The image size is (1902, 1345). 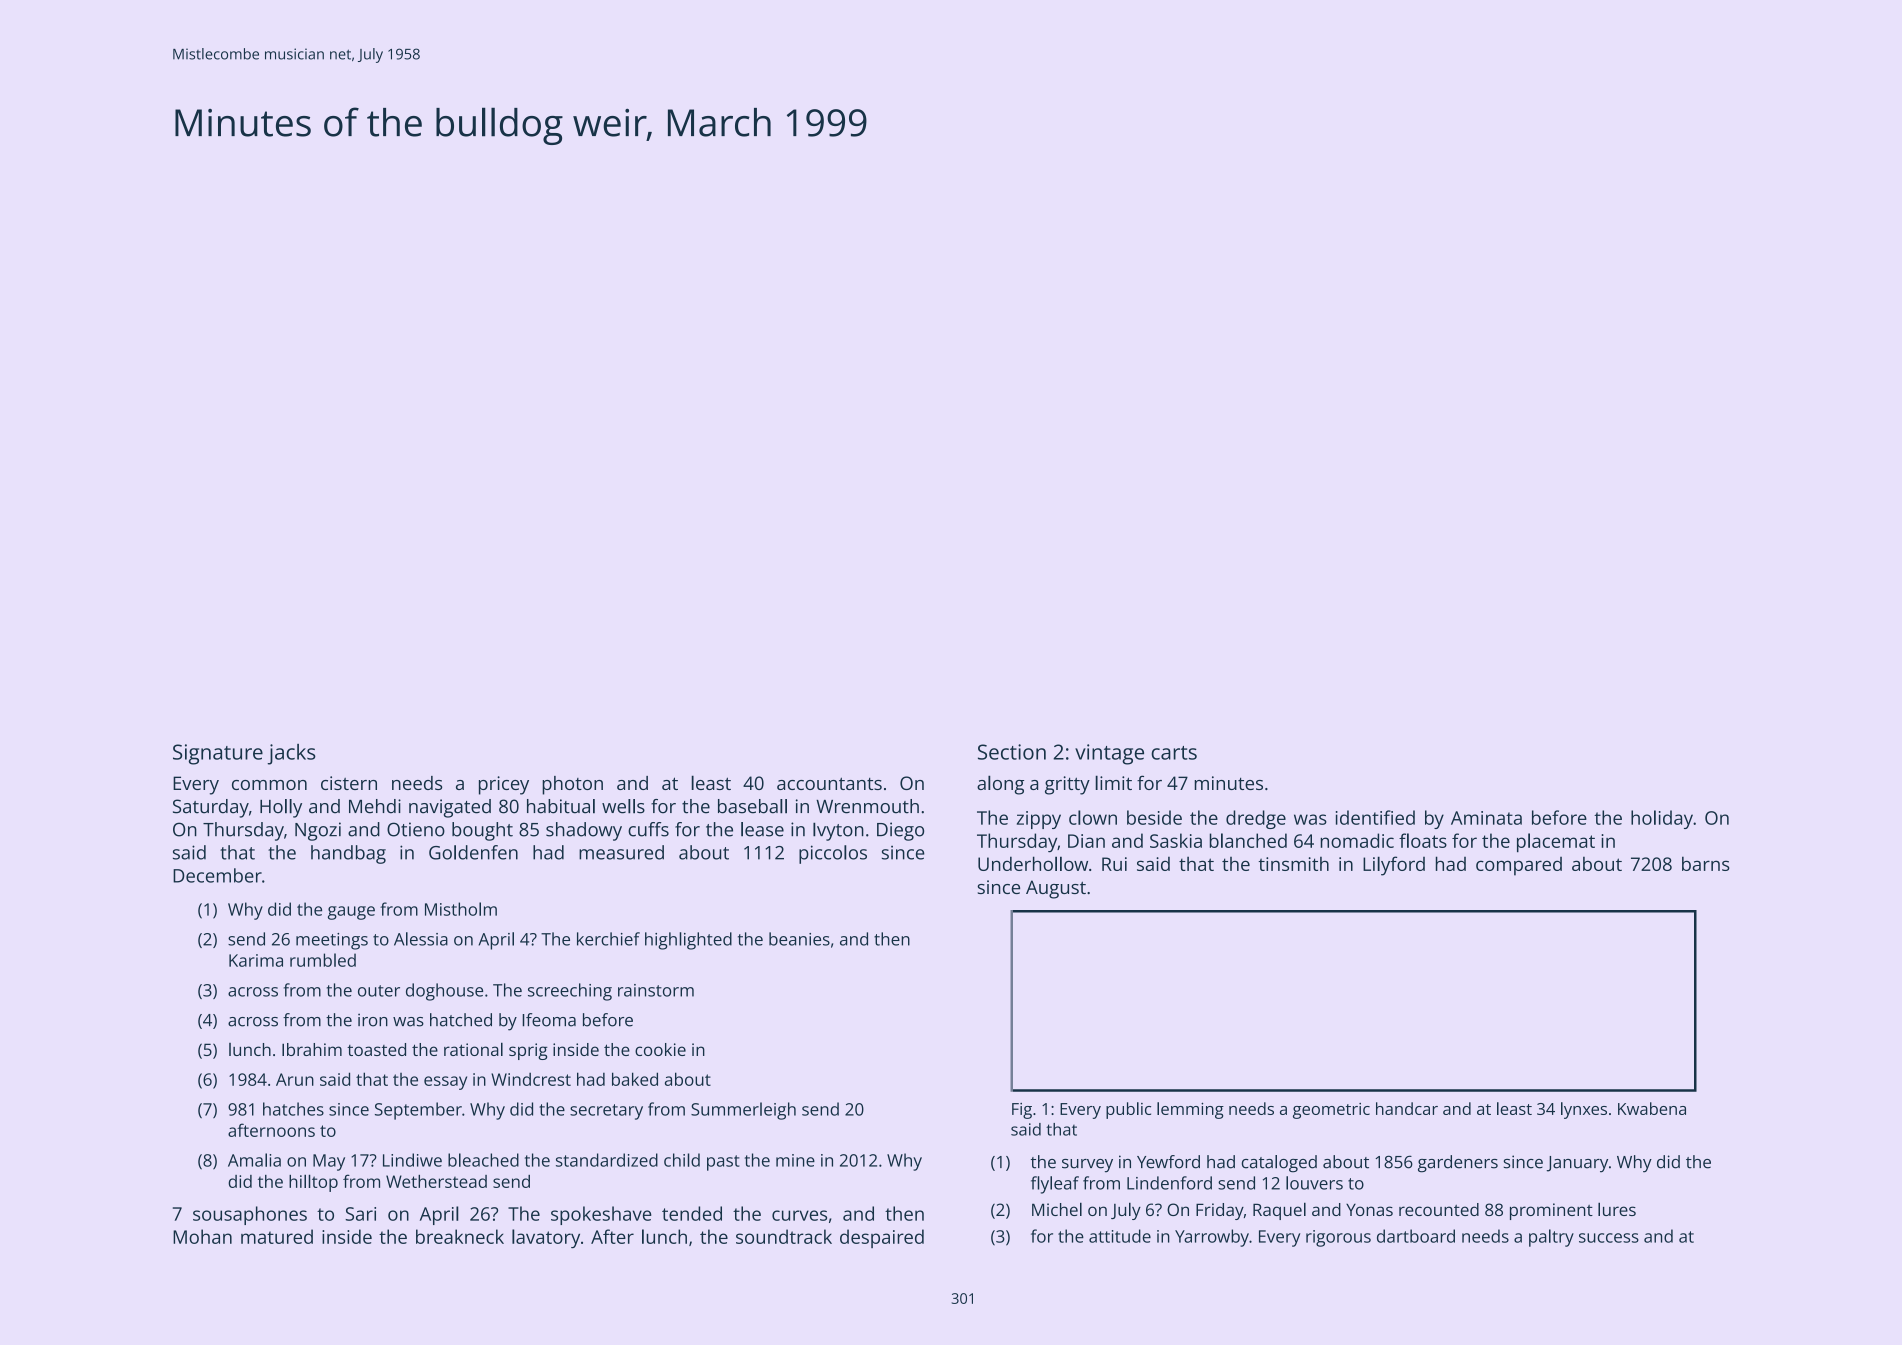 I want to click on Lindiwe, so click(x=412, y=1160).
